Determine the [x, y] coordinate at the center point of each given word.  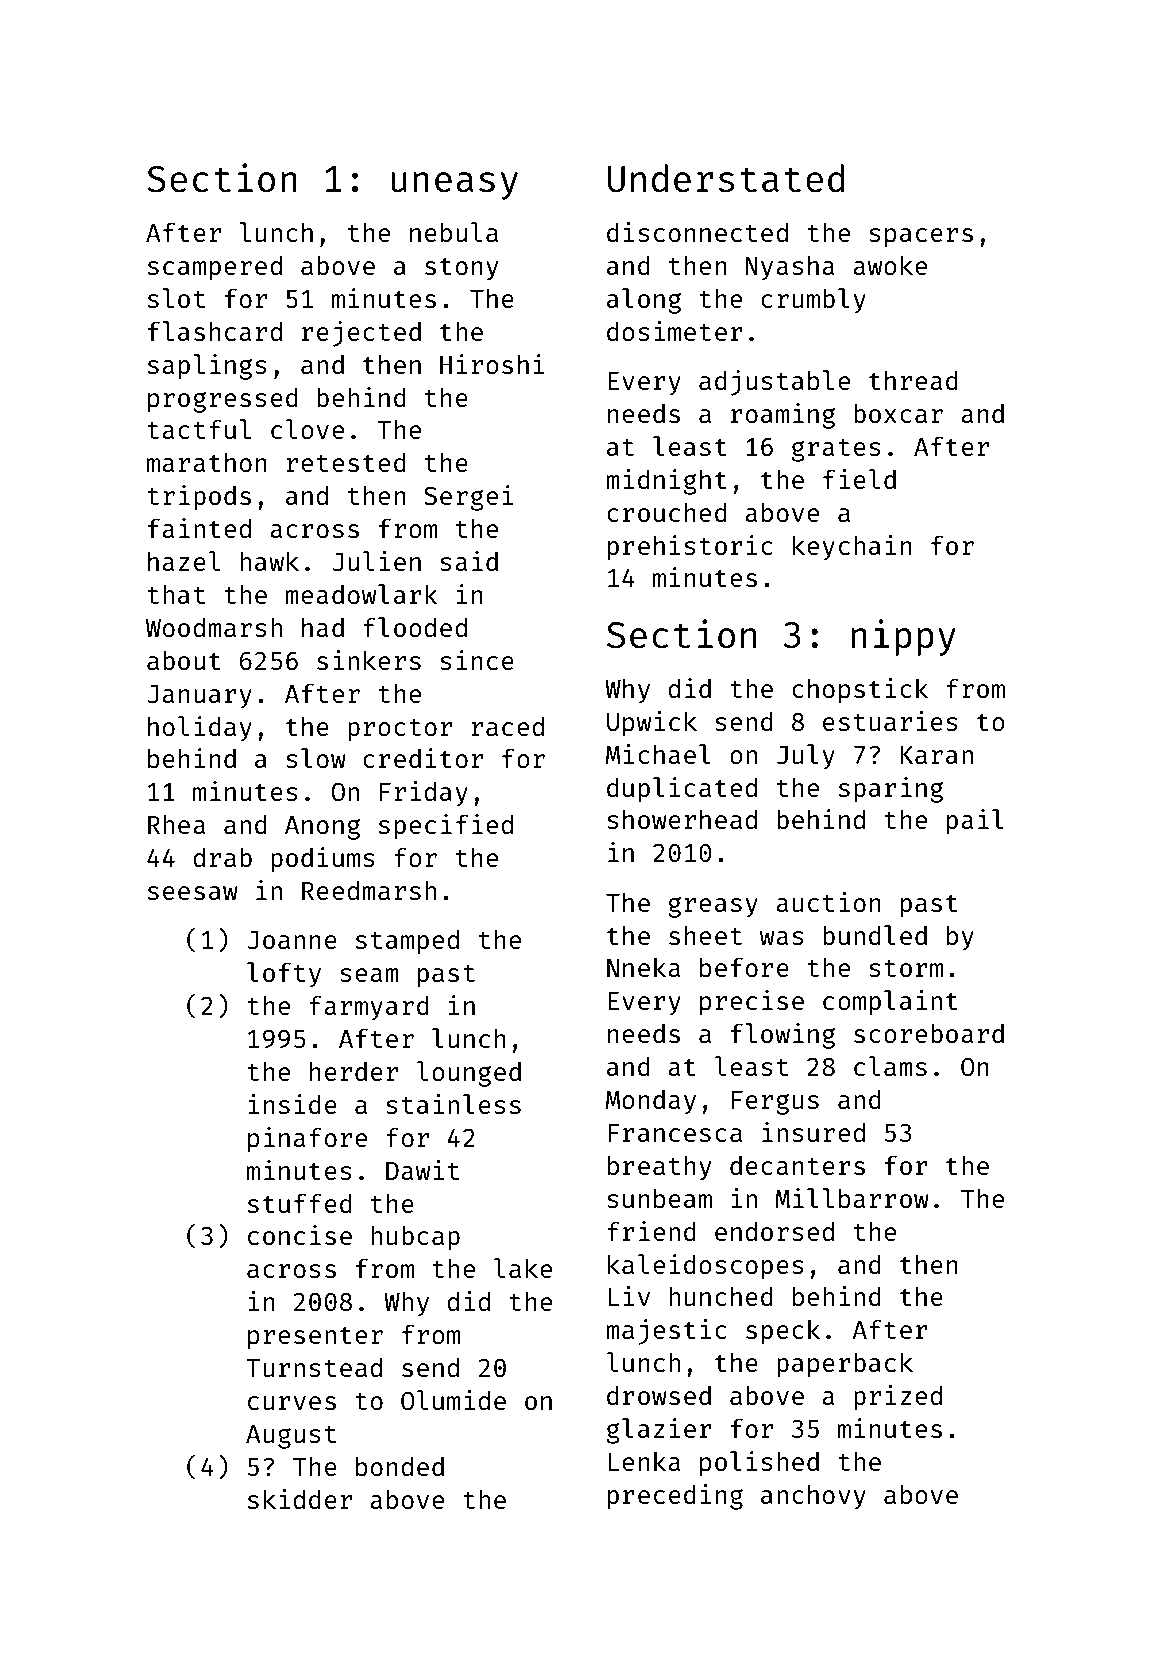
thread [913, 380]
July [806, 757]
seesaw [193, 893]
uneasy [454, 186]
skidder [300, 1499]
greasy [713, 907]
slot [176, 298]
